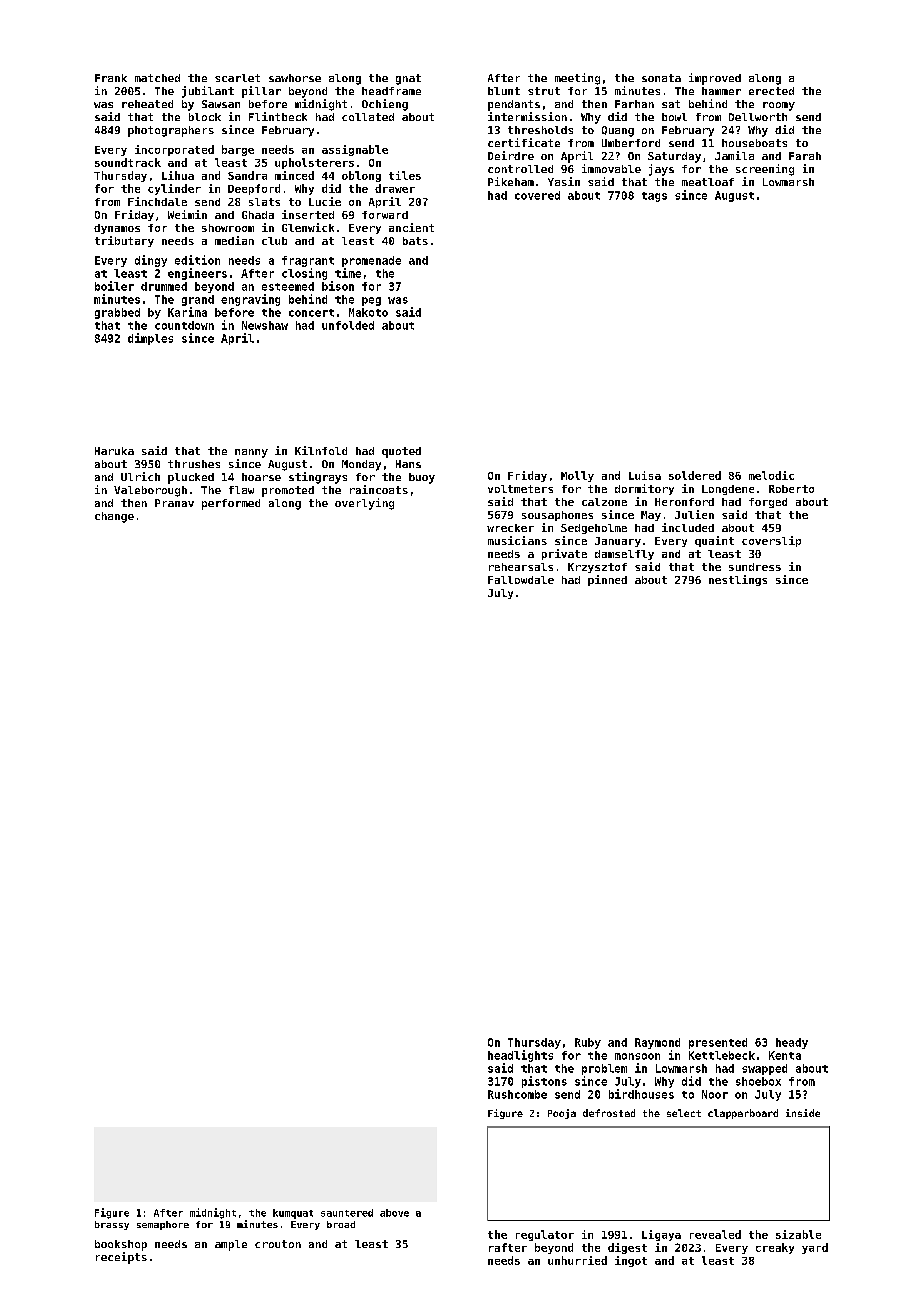 The width and height of the screenshot is (924, 1314). What do you see at coordinates (112, 1225) in the screenshot?
I see `brassy` at bounding box center [112, 1225].
